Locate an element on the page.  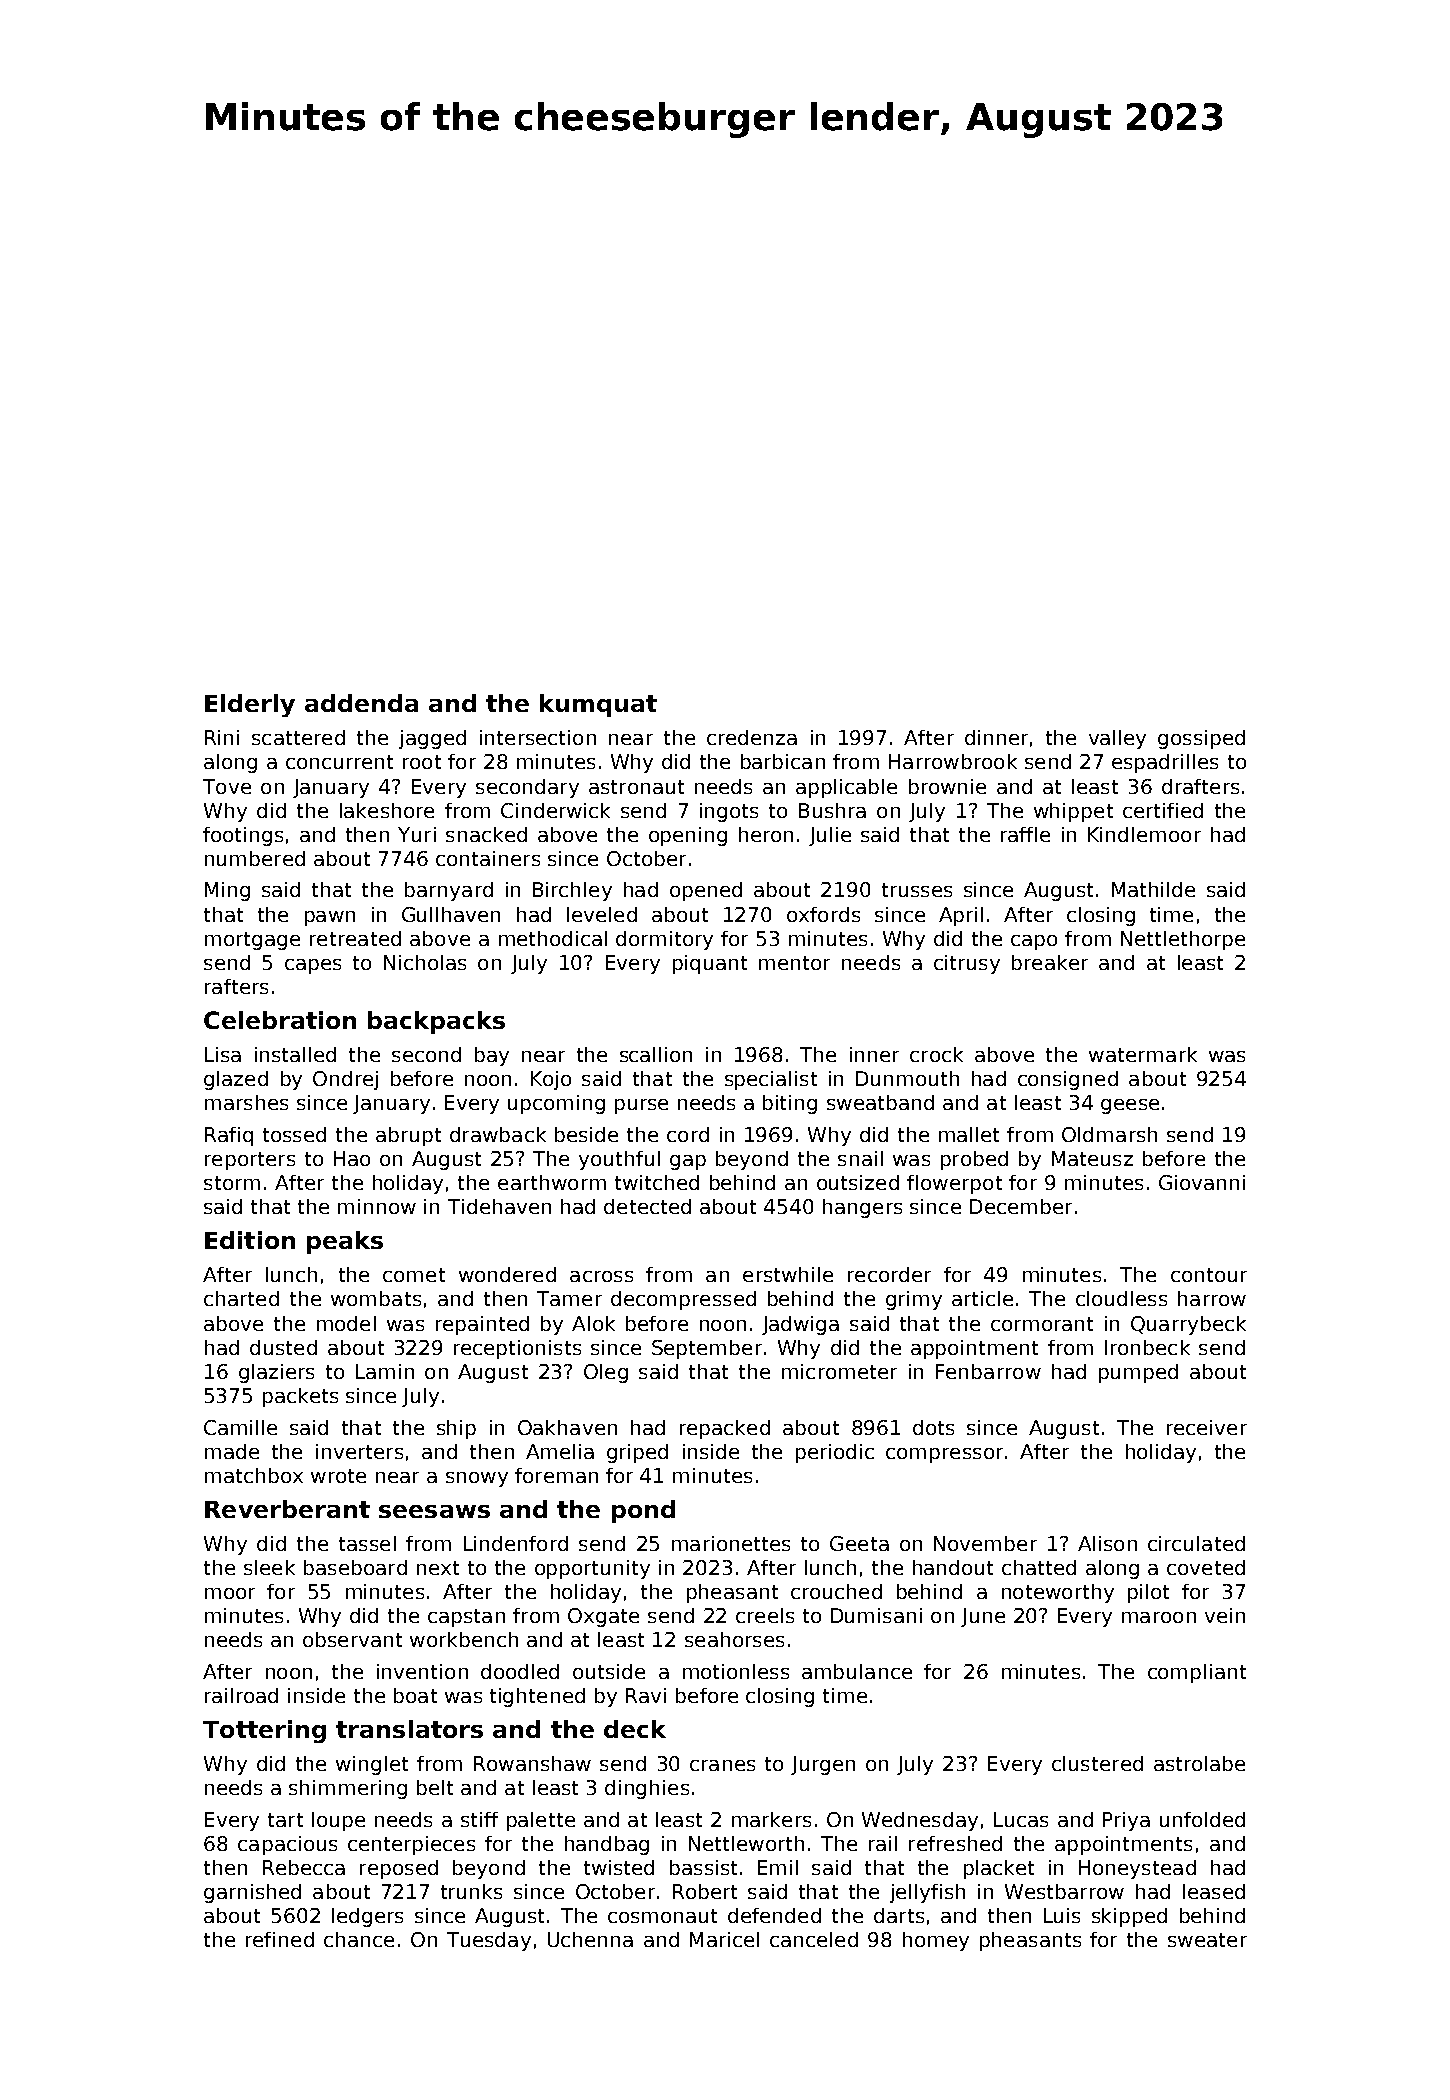
addenda is located at coordinates (361, 703).
